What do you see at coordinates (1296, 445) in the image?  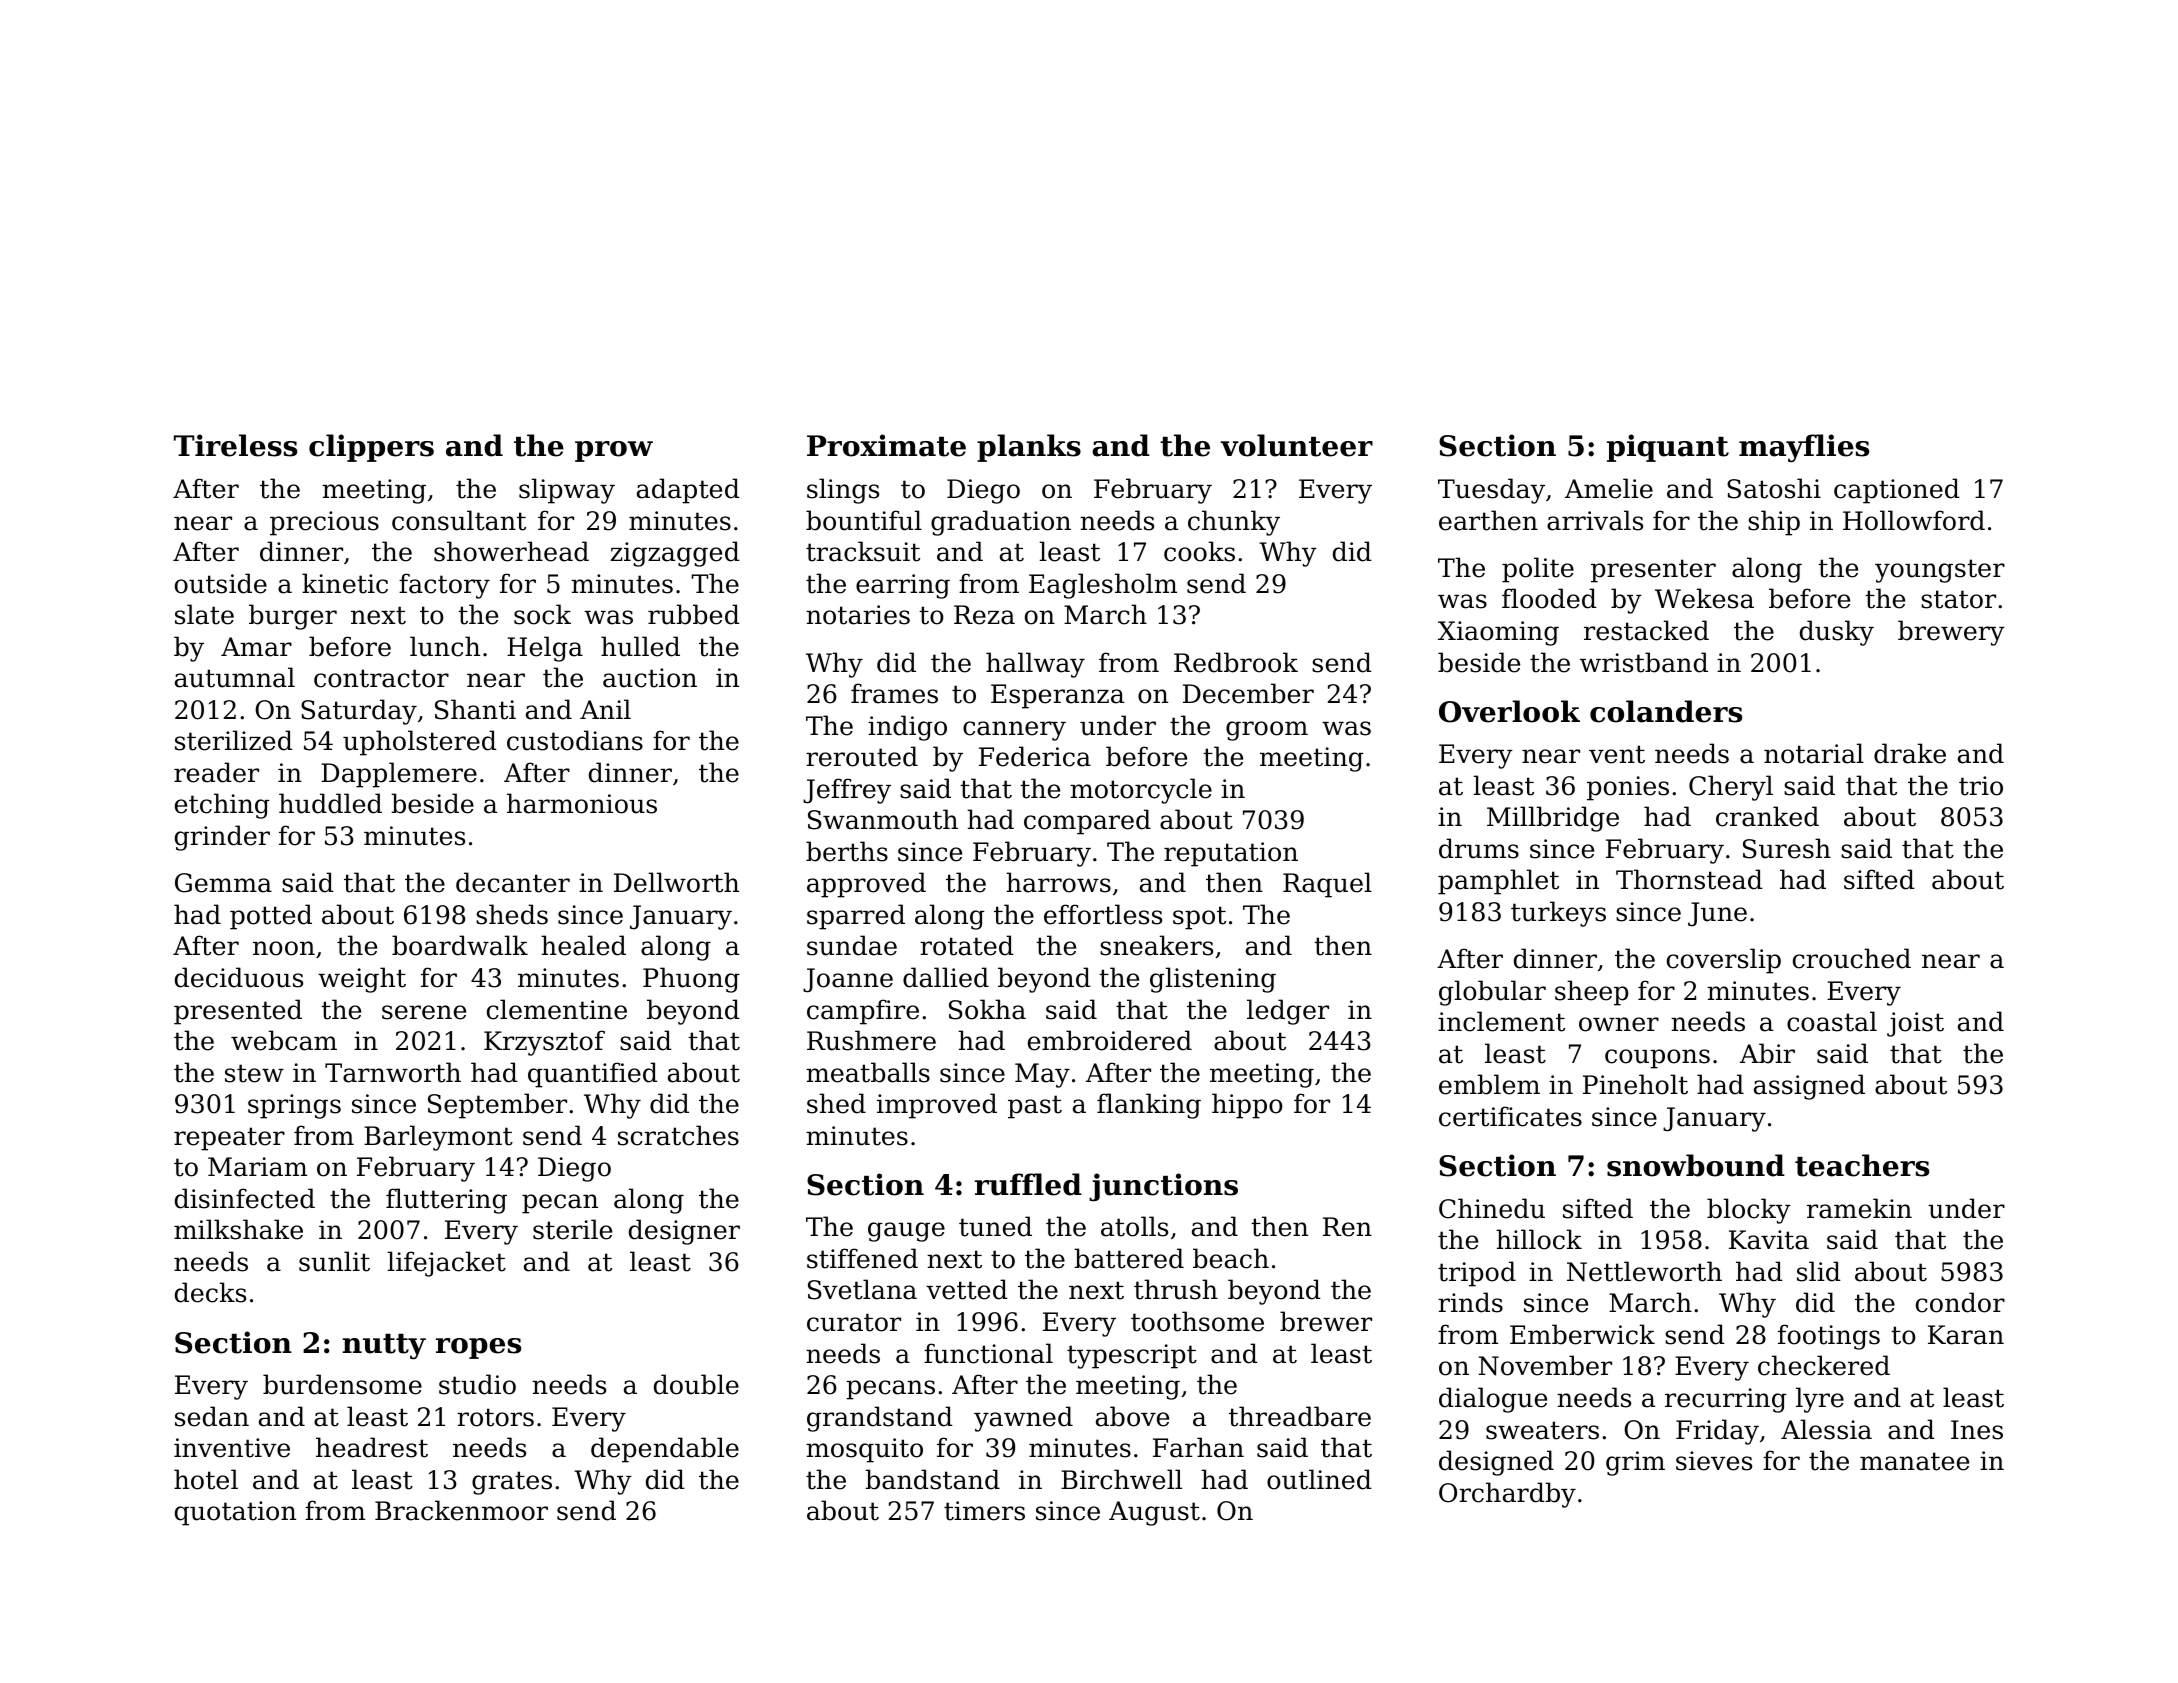 I see `volunteer` at bounding box center [1296, 445].
